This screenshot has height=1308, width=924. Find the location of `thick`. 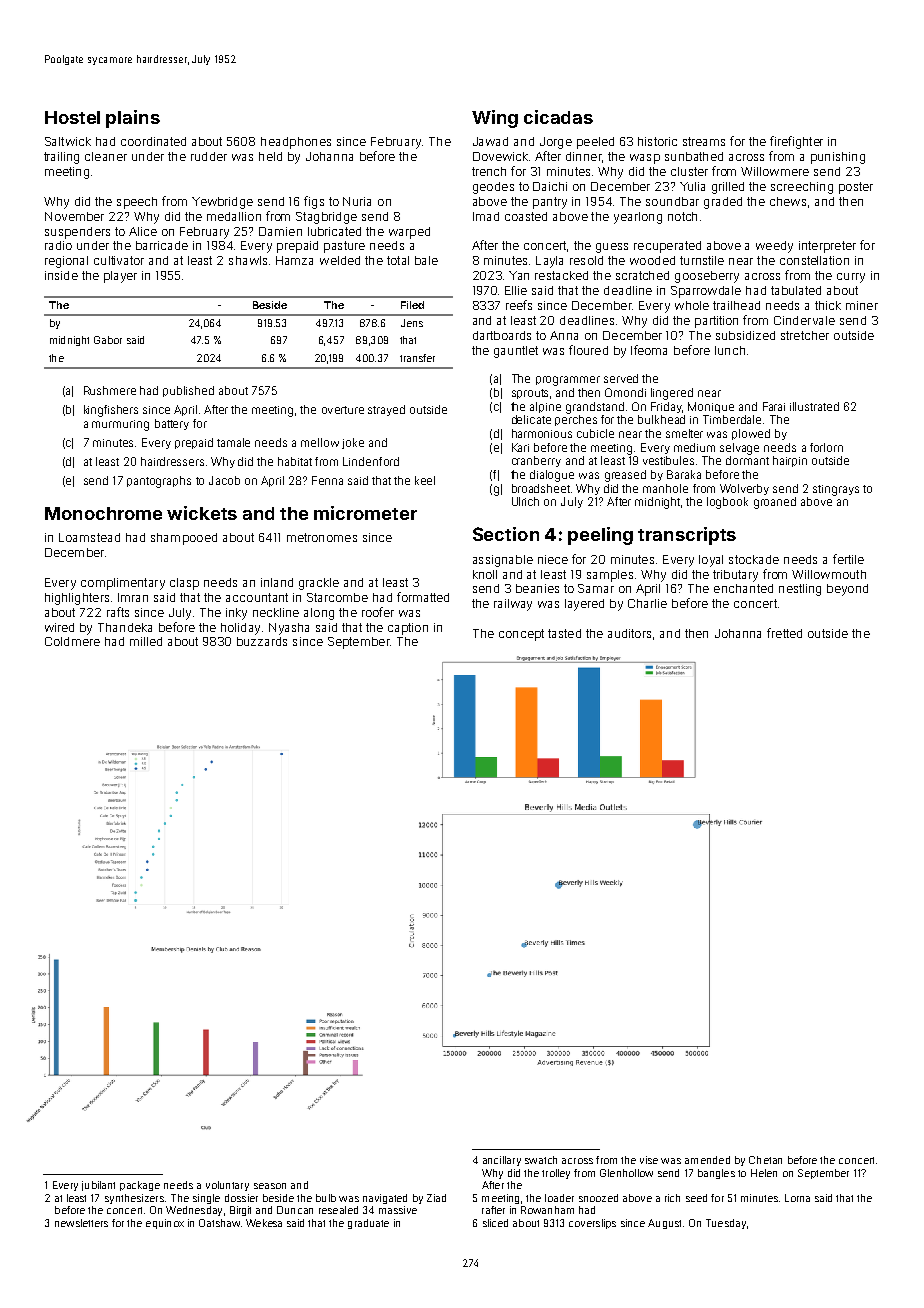

thick is located at coordinates (828, 305).
